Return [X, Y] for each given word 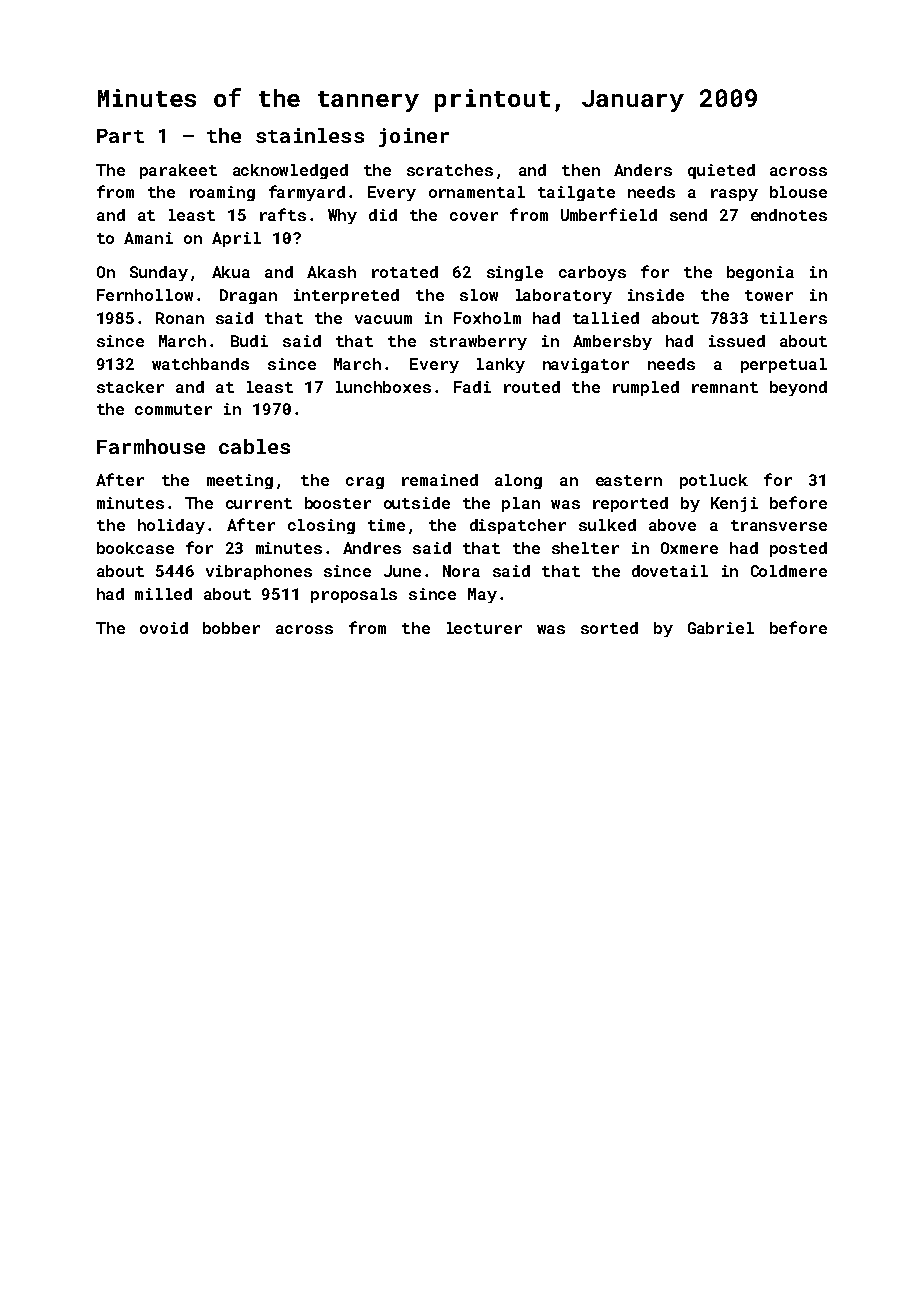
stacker [130, 387]
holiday [171, 526]
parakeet [178, 171]
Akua [231, 272]
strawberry [478, 342]
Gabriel [721, 628]
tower [769, 295]
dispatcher [518, 526]
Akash [331, 272]
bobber [231, 628]
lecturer [484, 628]
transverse [779, 525]
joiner [414, 137]
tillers [793, 318]
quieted [721, 171]
